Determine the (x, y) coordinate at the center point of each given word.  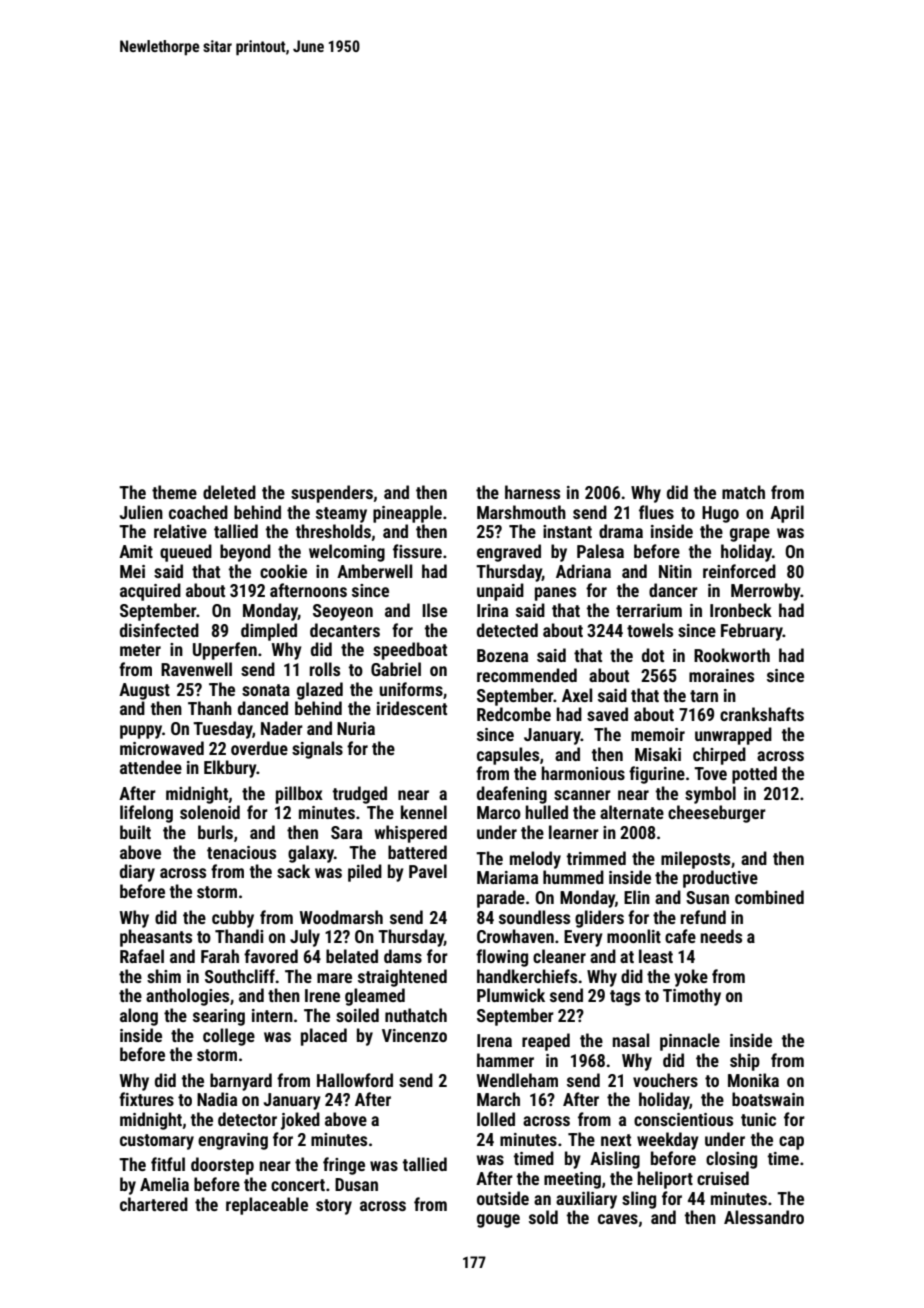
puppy (141, 732)
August (144, 691)
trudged (360, 795)
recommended (527, 675)
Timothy (692, 997)
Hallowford (355, 1080)
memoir (658, 734)
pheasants (156, 938)
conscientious (683, 1119)
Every (583, 938)
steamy (341, 515)
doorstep (222, 1166)
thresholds (333, 531)
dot (653, 655)
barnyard (241, 1082)
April (787, 514)
